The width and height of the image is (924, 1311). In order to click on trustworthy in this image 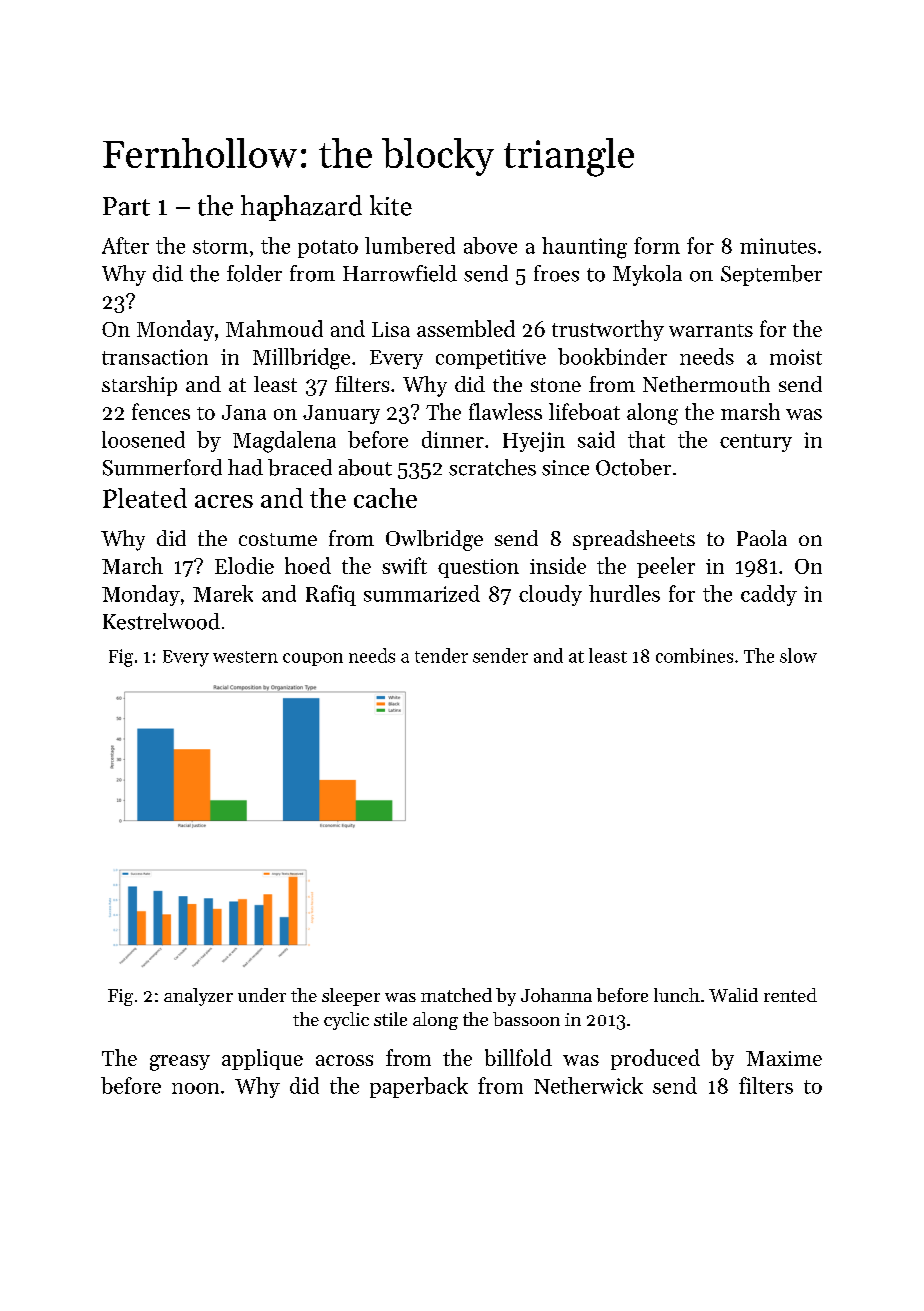, I will do `click(608, 330)`.
